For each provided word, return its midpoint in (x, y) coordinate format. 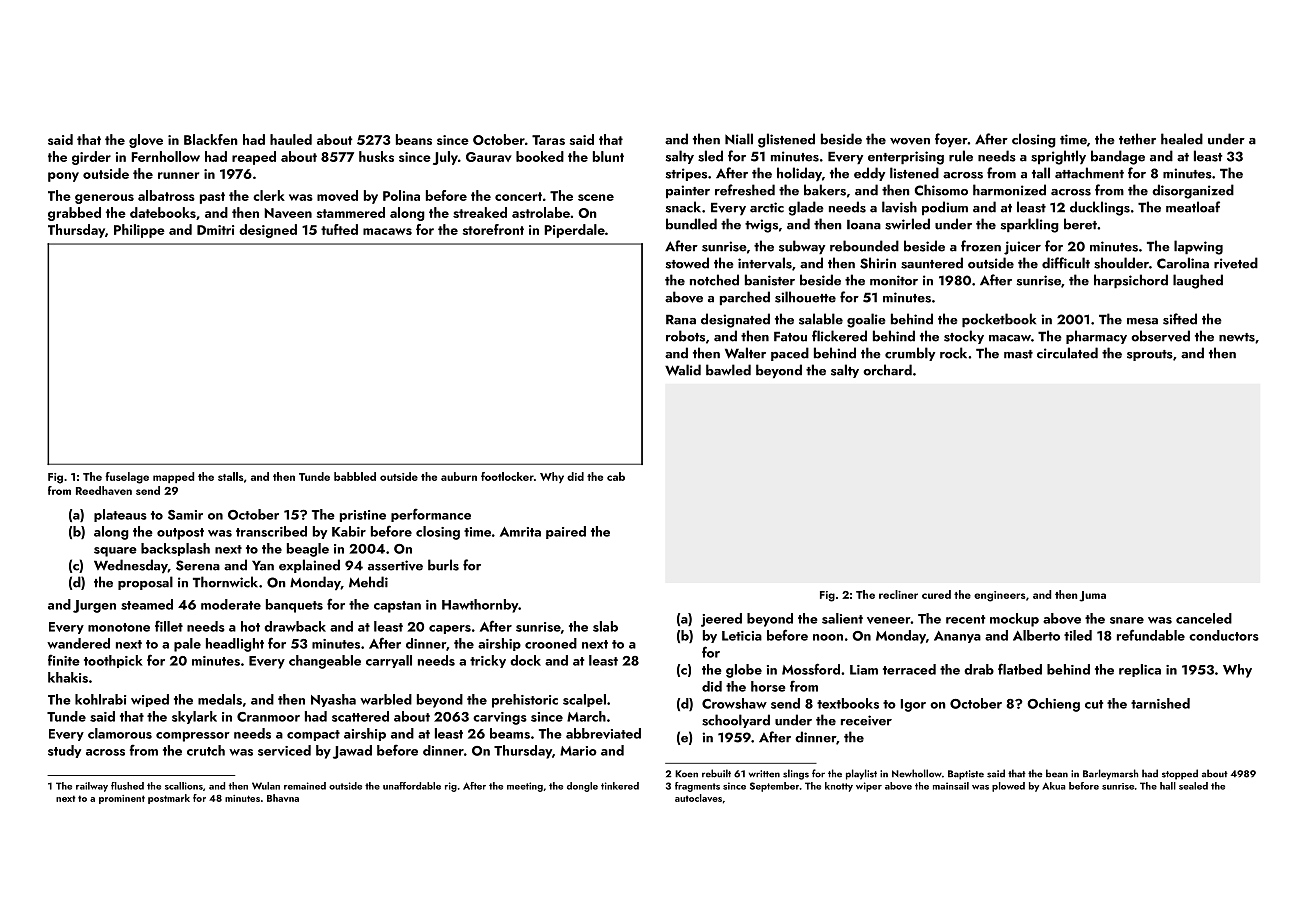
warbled (386, 699)
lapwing (1198, 247)
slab (605, 626)
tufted (339, 229)
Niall (739, 139)
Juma (1092, 596)
